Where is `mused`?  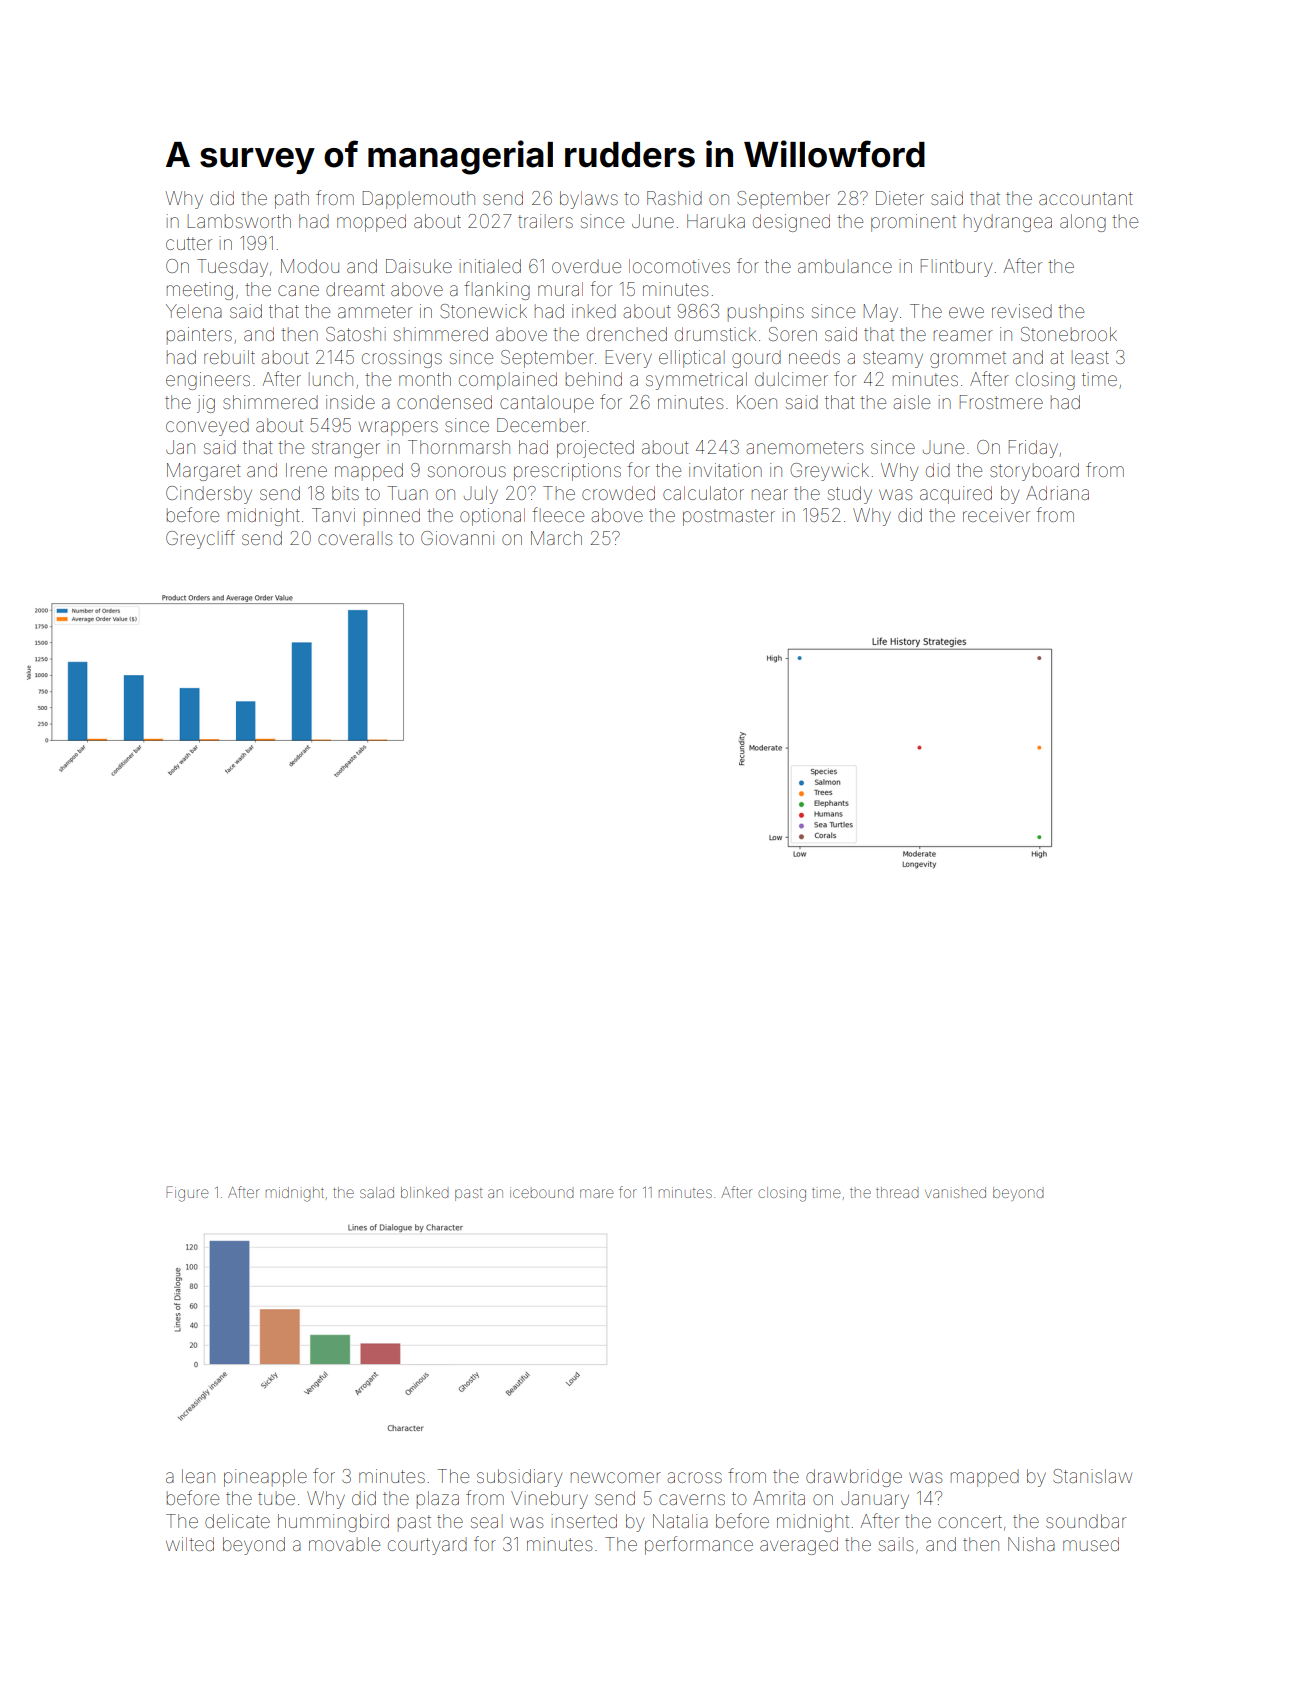
mused is located at coordinates (1091, 1544).
